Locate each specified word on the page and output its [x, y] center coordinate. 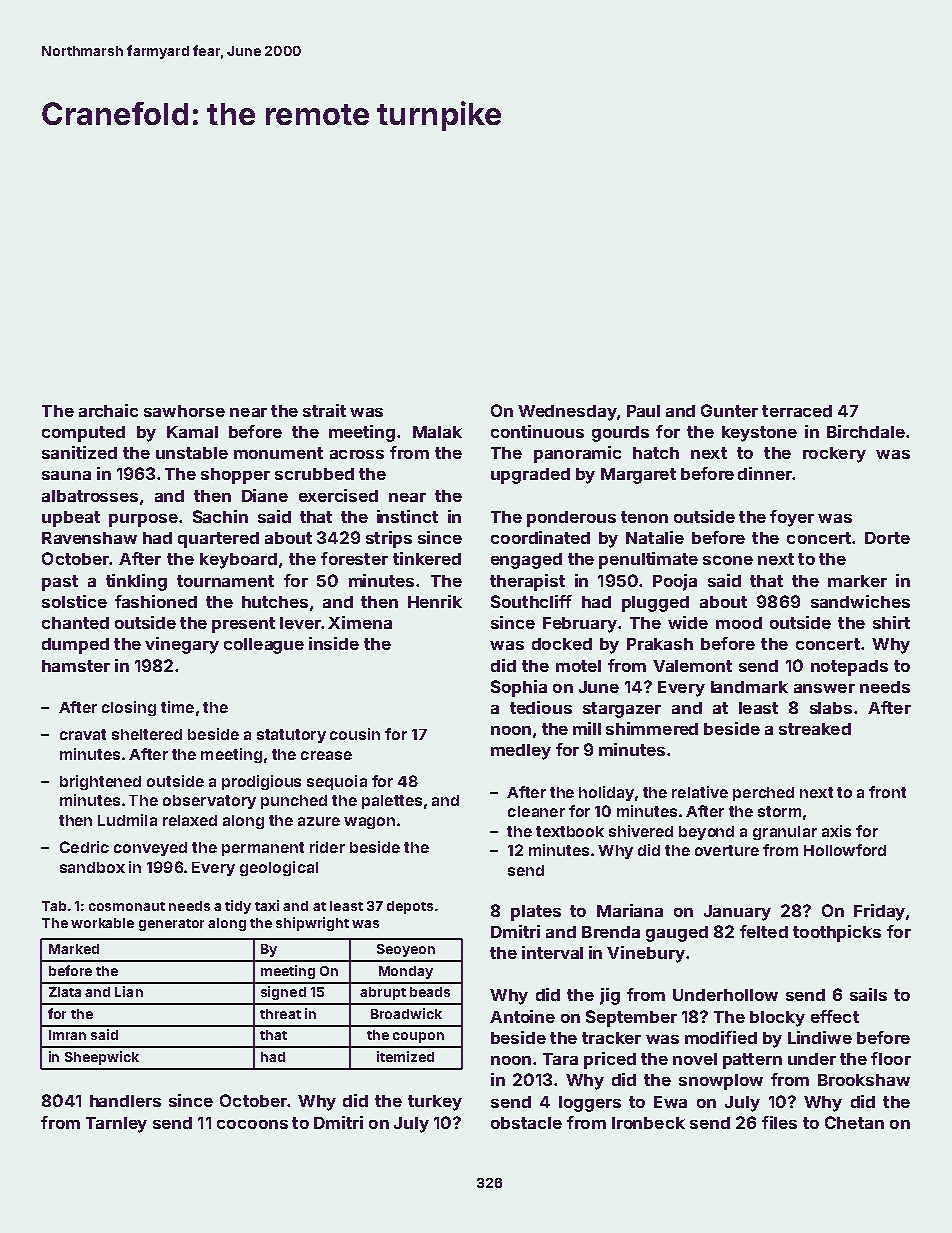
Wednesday [567, 413]
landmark [749, 687]
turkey [435, 1103]
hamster [76, 666]
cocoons [252, 1124]
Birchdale [866, 431]
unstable [192, 453]
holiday [606, 793]
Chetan [854, 1122]
